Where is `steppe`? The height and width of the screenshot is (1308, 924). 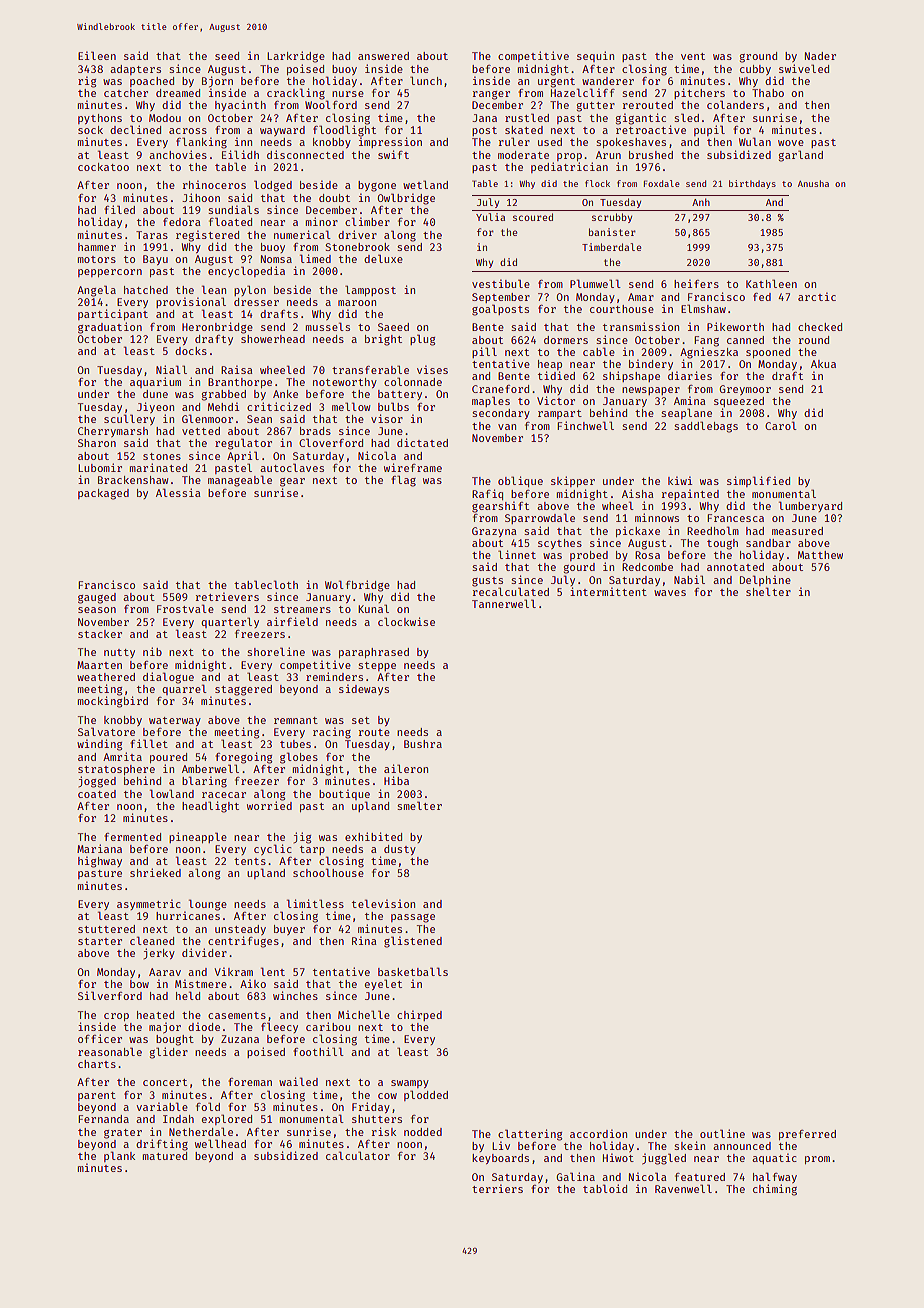
steppe is located at coordinates (377, 666).
